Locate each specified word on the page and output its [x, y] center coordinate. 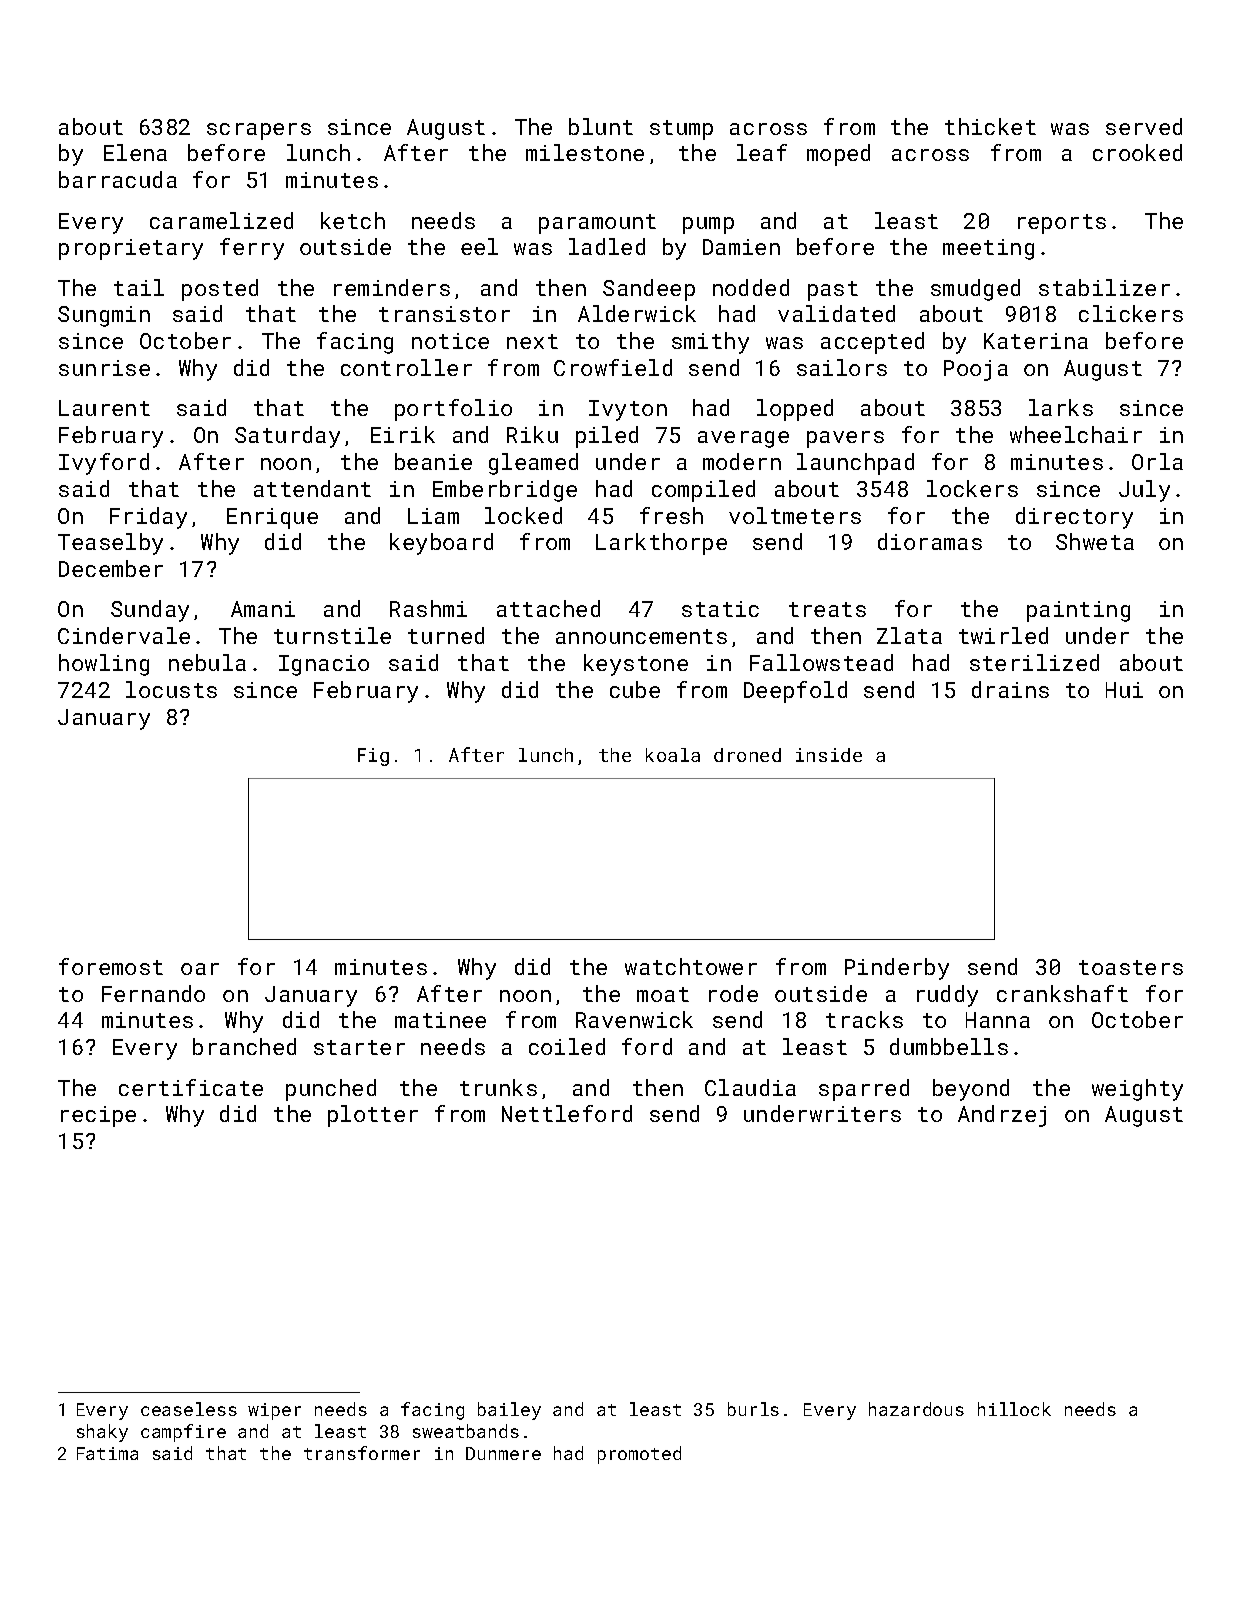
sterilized [1034, 662]
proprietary [131, 249]
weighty [1137, 1090]
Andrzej [1002, 1116]
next [532, 341]
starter [359, 1047]
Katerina [1036, 341]
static [720, 609]
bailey [509, 1411]
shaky [102, 1433]
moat [663, 994]
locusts [171, 689]
